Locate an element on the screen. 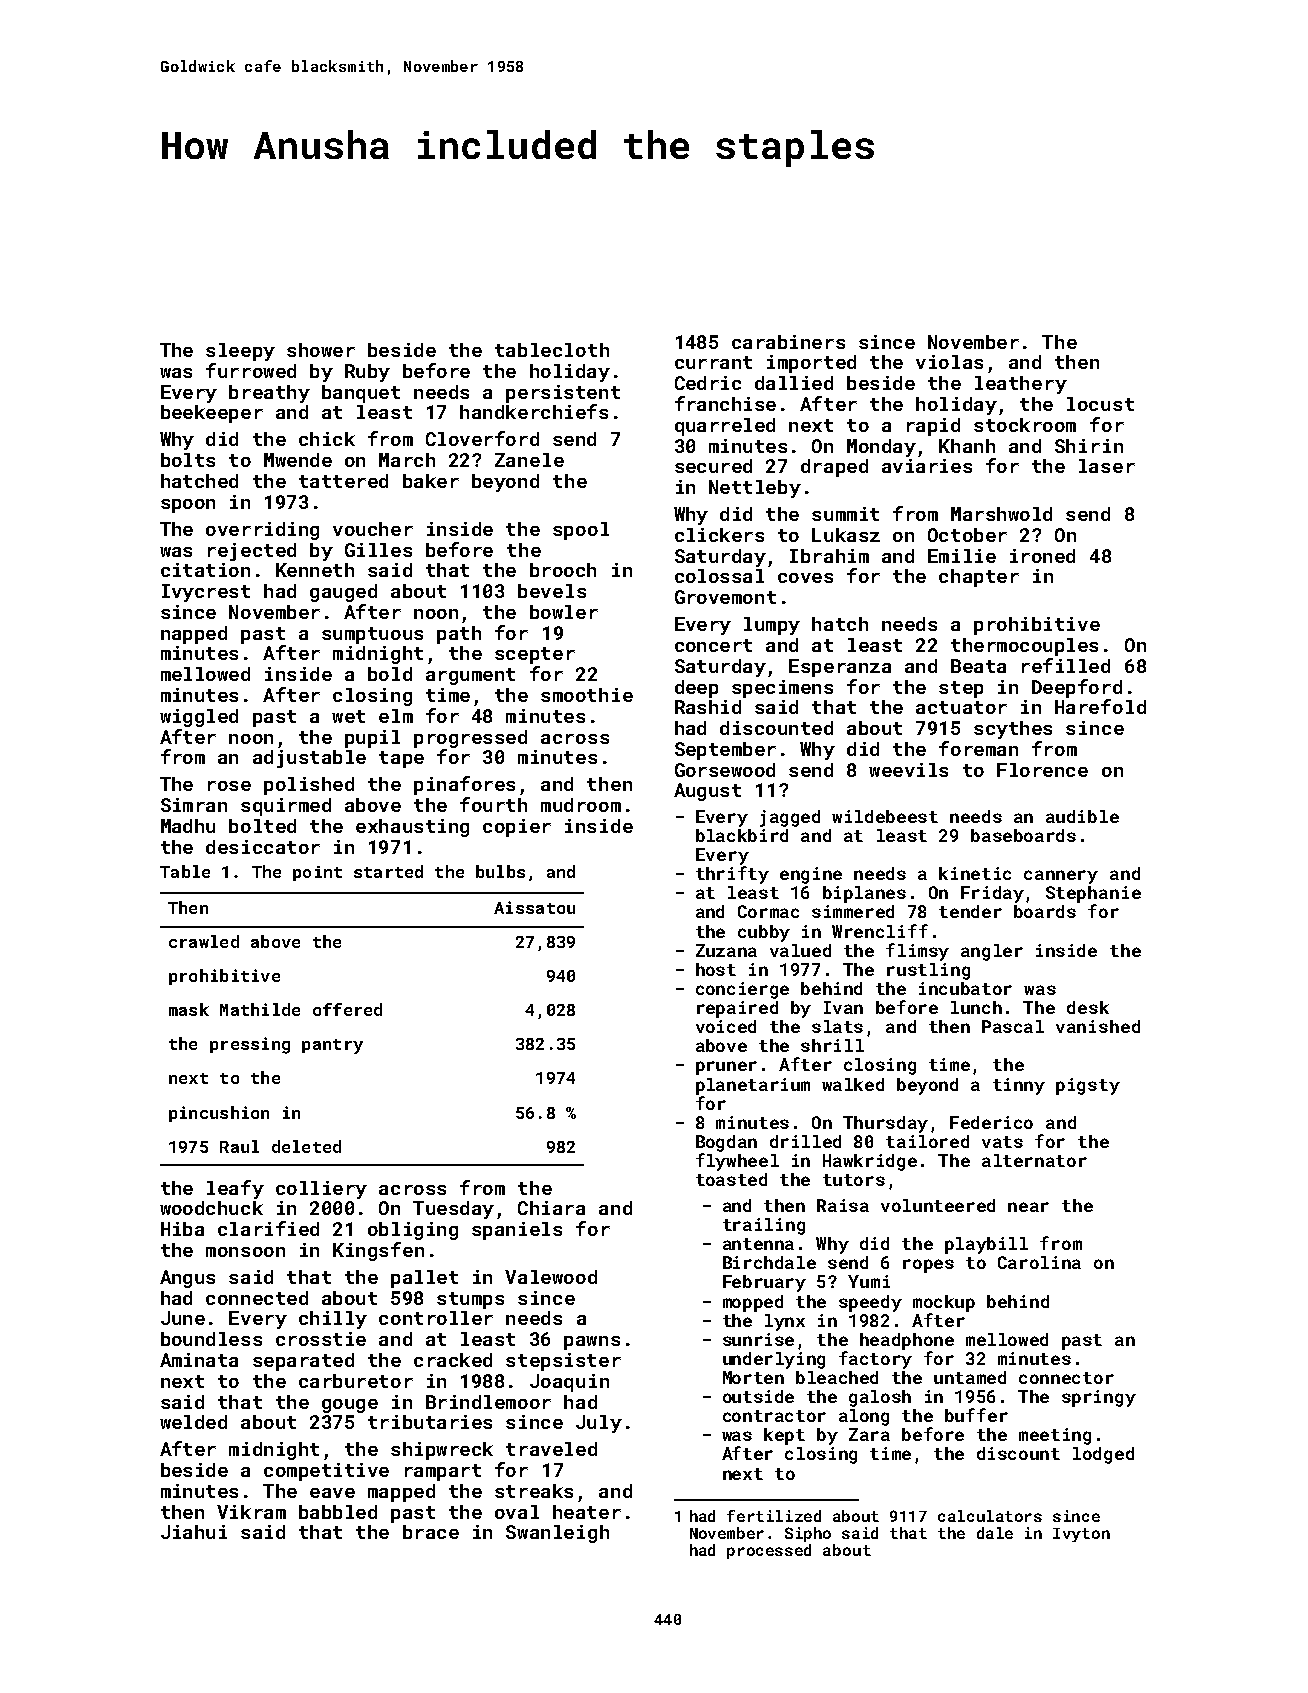 This screenshot has height=1693, width=1308. exhausting is located at coordinates (412, 828).
